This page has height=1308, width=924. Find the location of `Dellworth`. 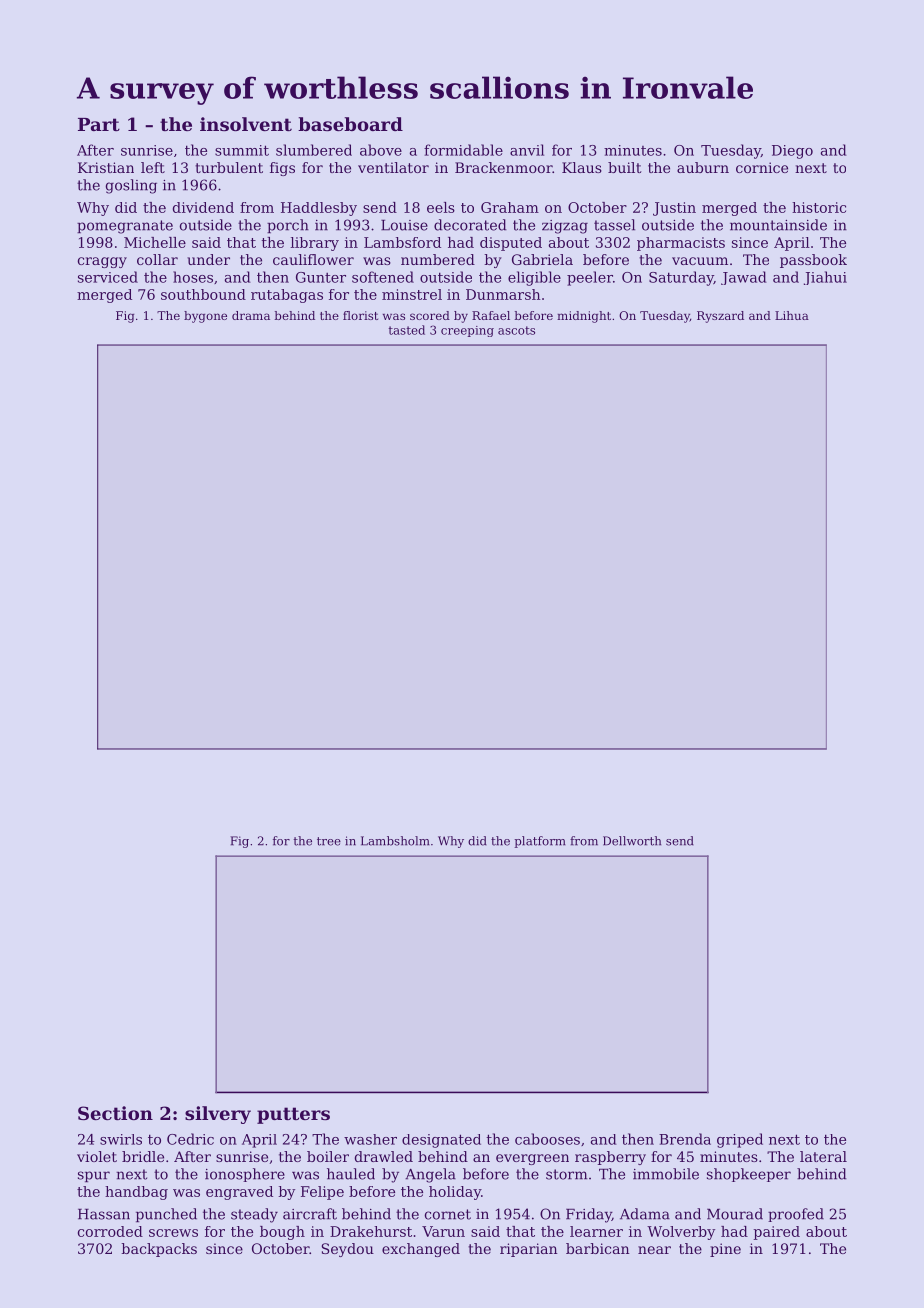

Dellworth is located at coordinates (632, 841).
